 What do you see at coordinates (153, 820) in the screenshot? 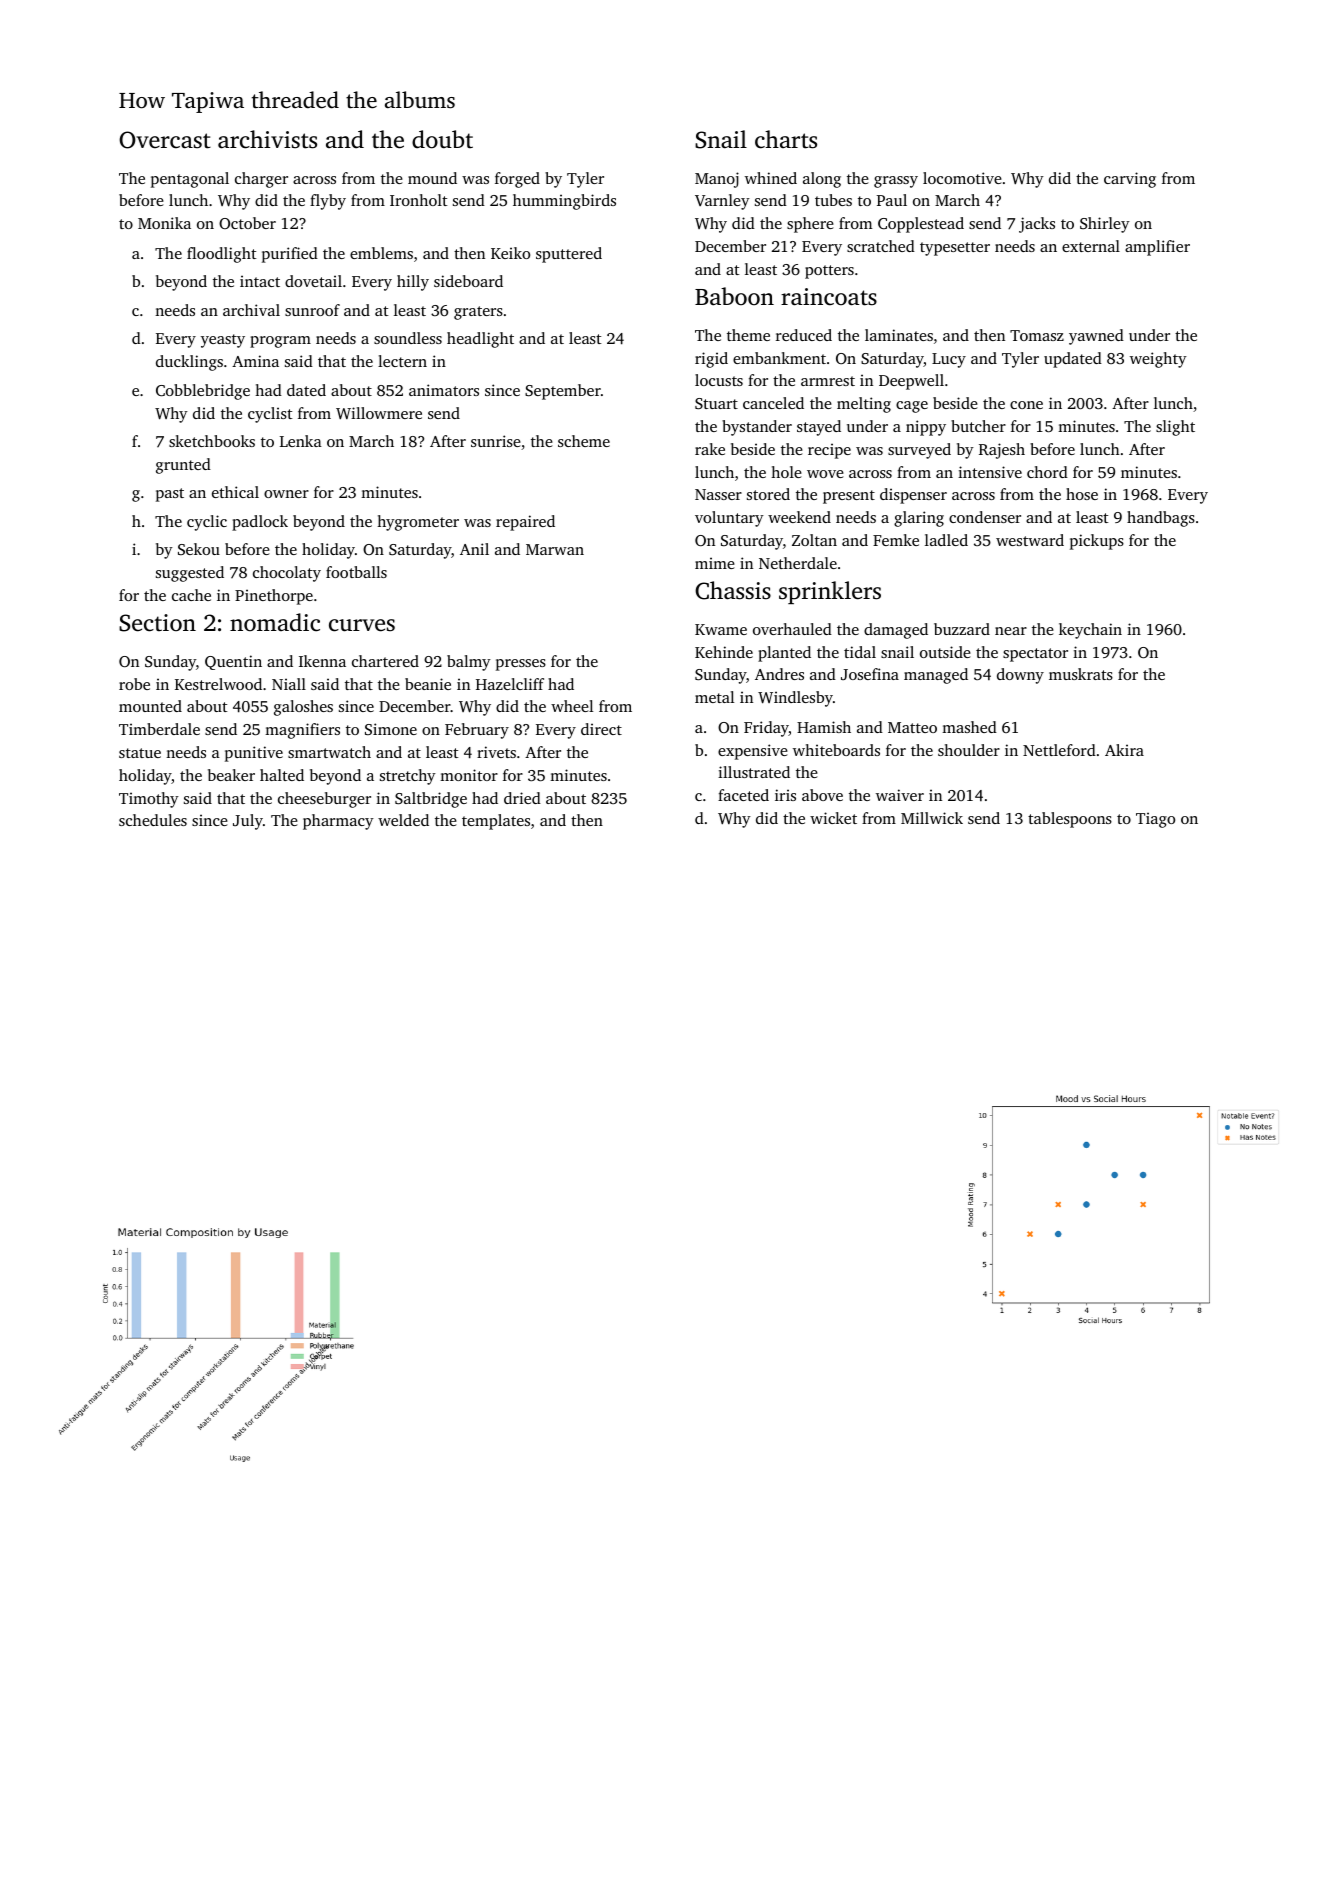
I see `schedules` at bounding box center [153, 820].
